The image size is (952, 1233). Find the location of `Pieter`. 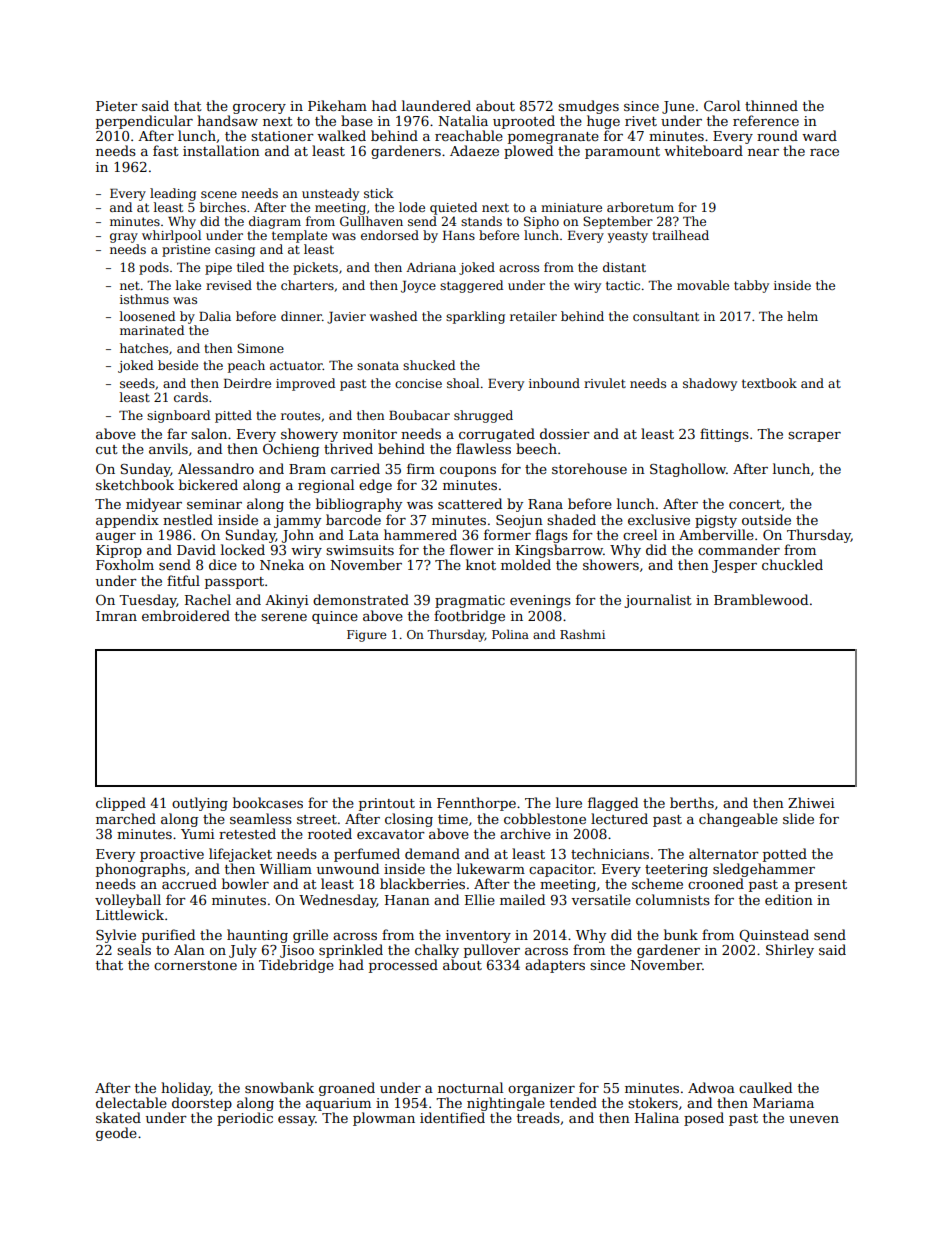

Pieter is located at coordinates (117, 106).
